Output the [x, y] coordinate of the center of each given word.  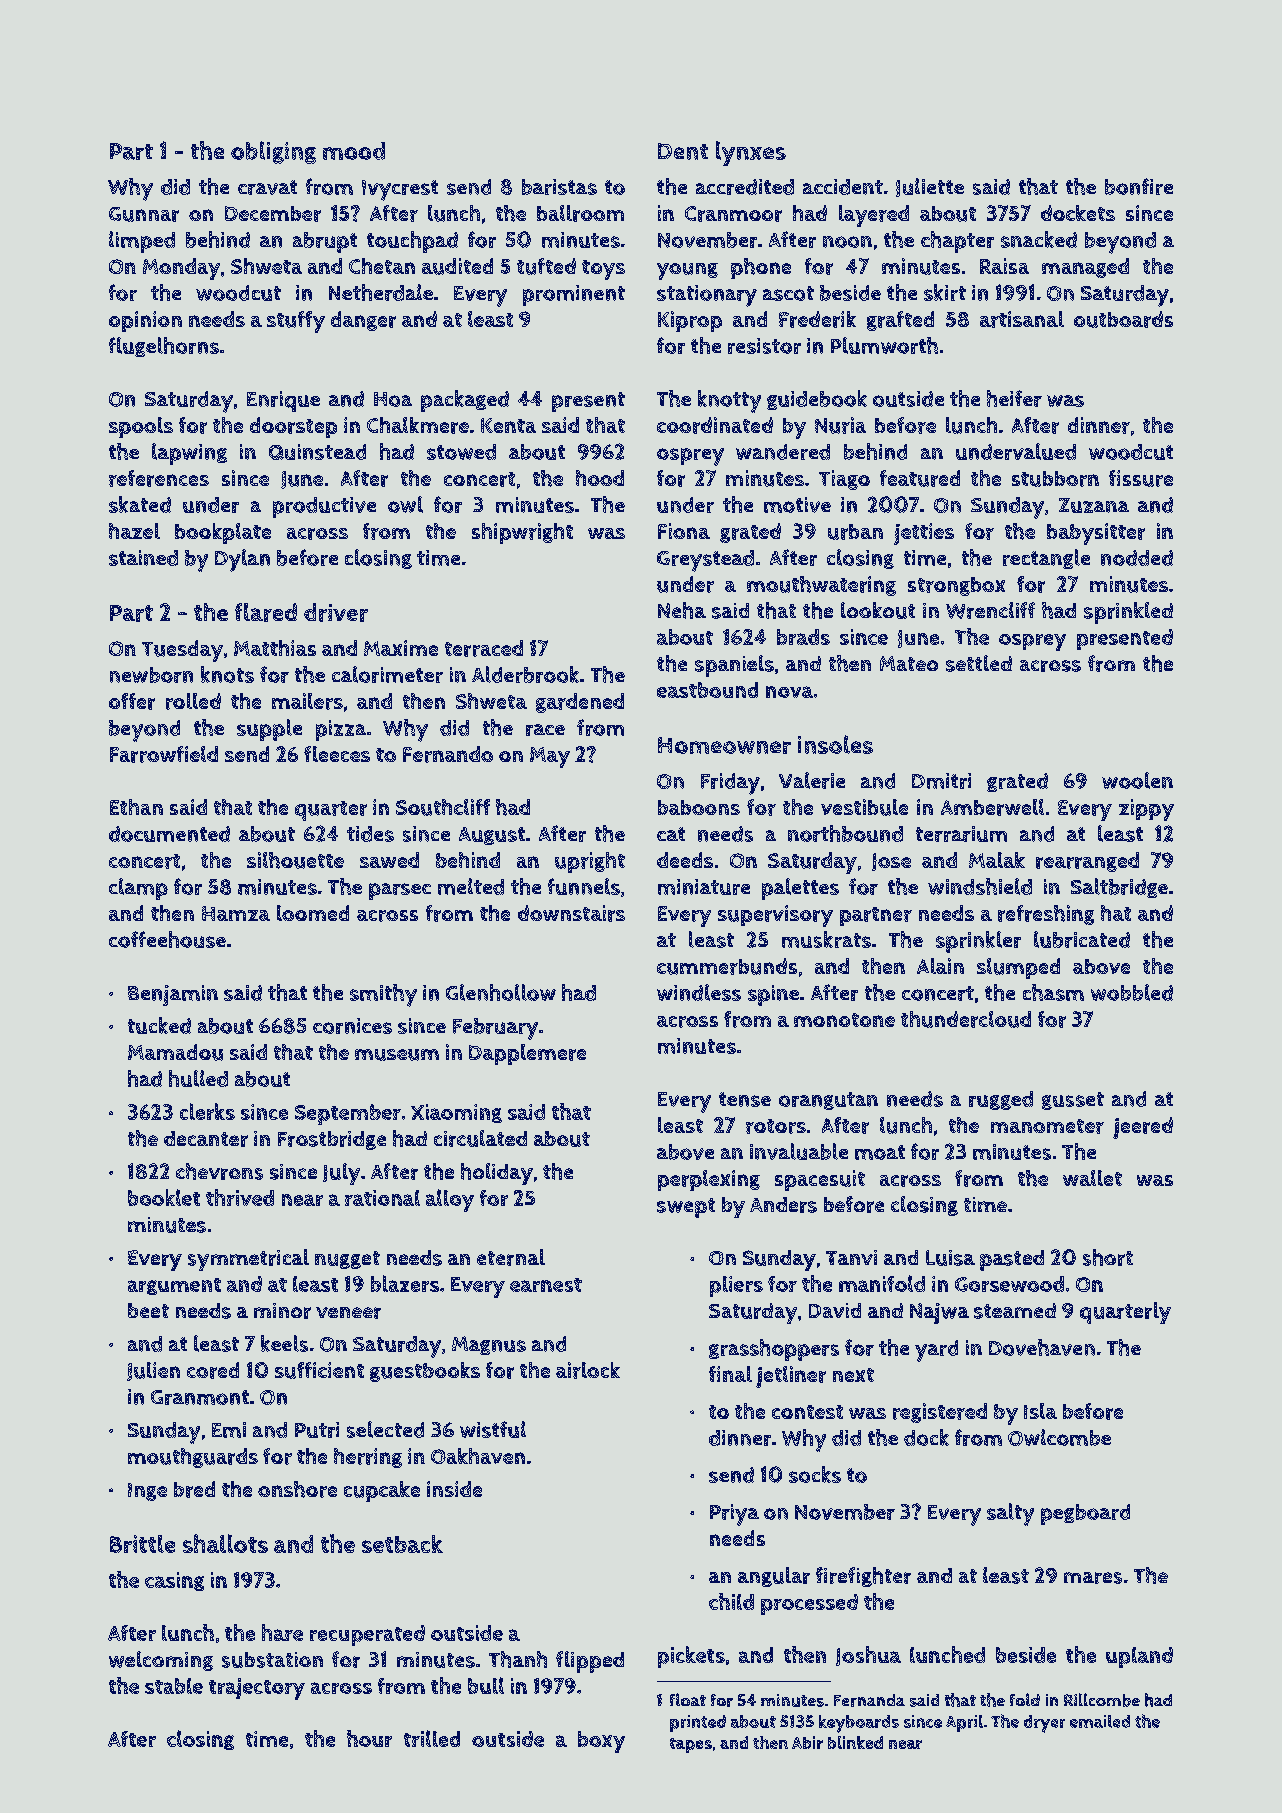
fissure [1141, 478]
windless [699, 992]
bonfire [1139, 186]
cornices [352, 1026]
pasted [1012, 1260]
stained [143, 558]
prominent [574, 295]
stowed [461, 452]
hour [369, 1738]
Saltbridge [1119, 888]
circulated [480, 1138]
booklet [164, 1197]
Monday [181, 269]
